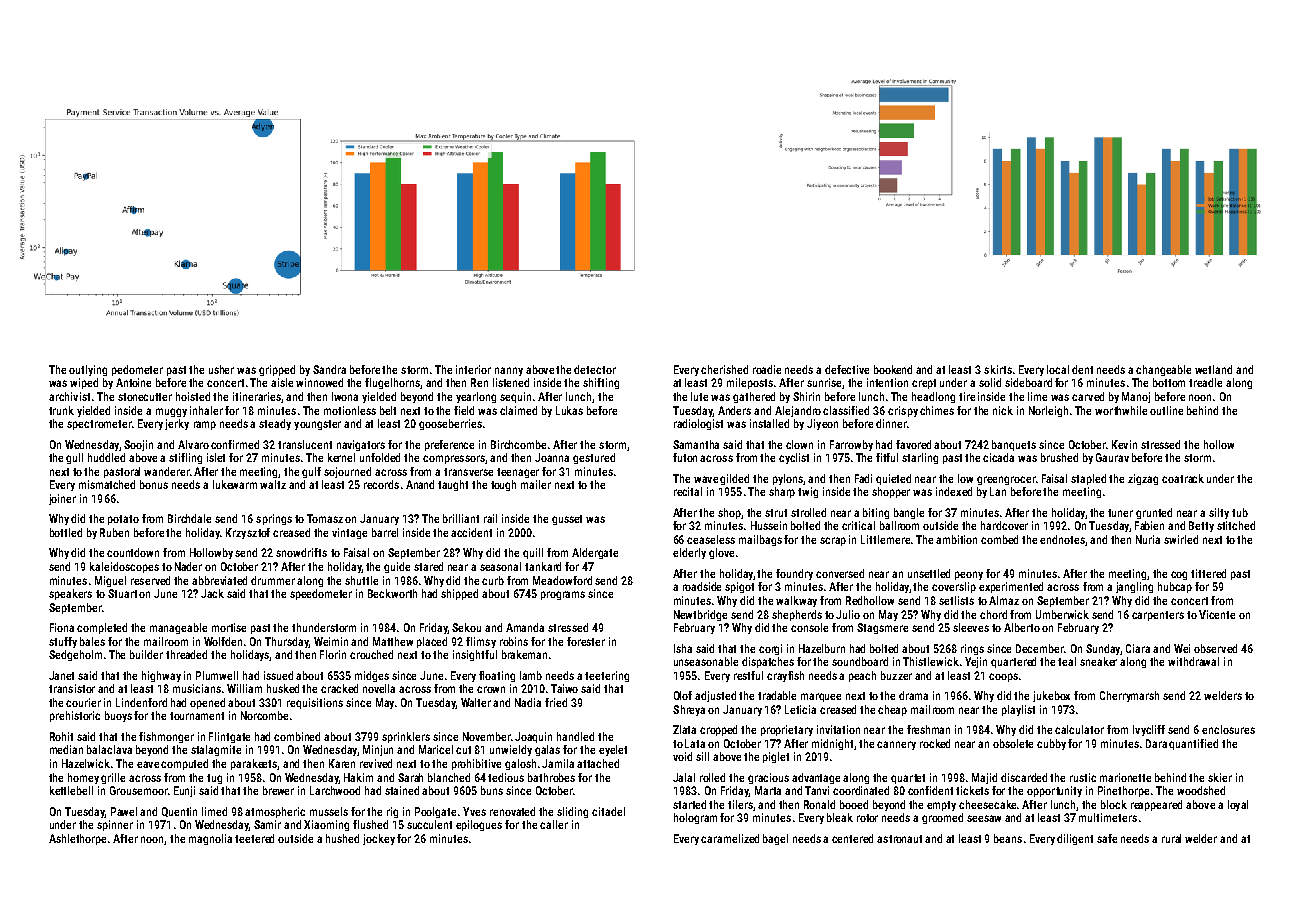 The height and width of the screenshot is (924, 1308). I want to click on Aldergate, so click(595, 553).
